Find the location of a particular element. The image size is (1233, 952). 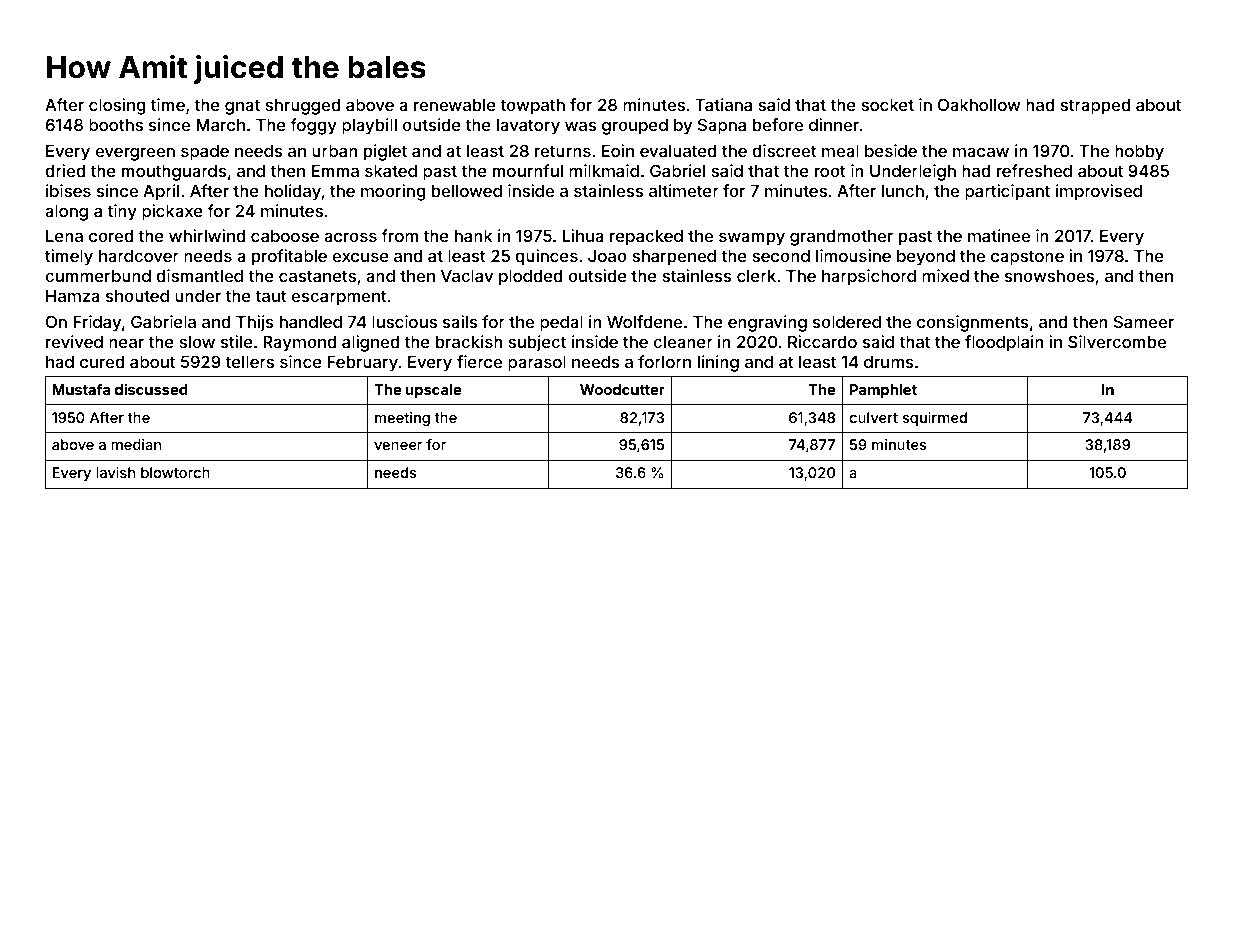

repacked is located at coordinates (646, 238).
